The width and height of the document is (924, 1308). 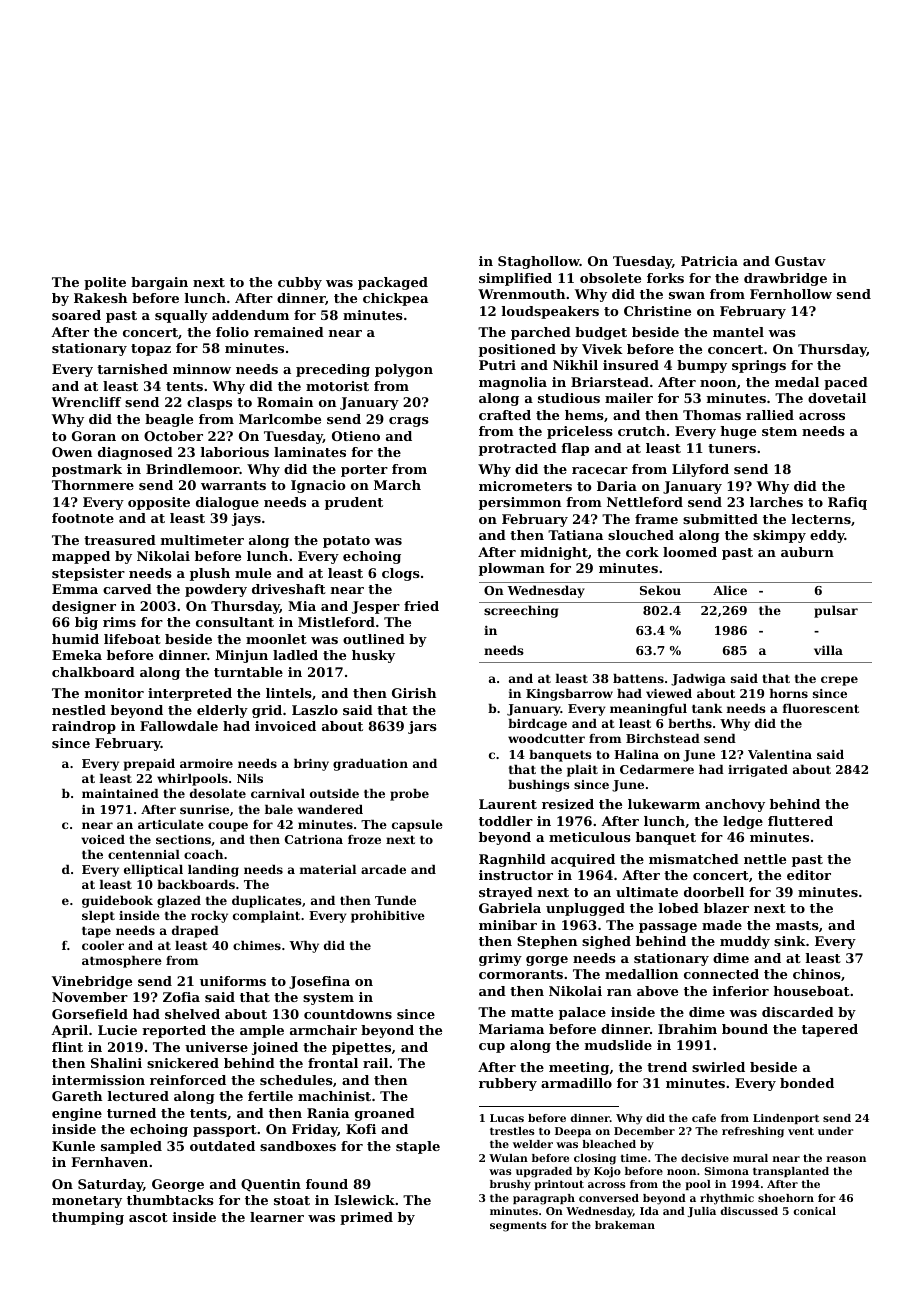 What do you see at coordinates (366, 1218) in the document?
I see `primed` at bounding box center [366, 1218].
